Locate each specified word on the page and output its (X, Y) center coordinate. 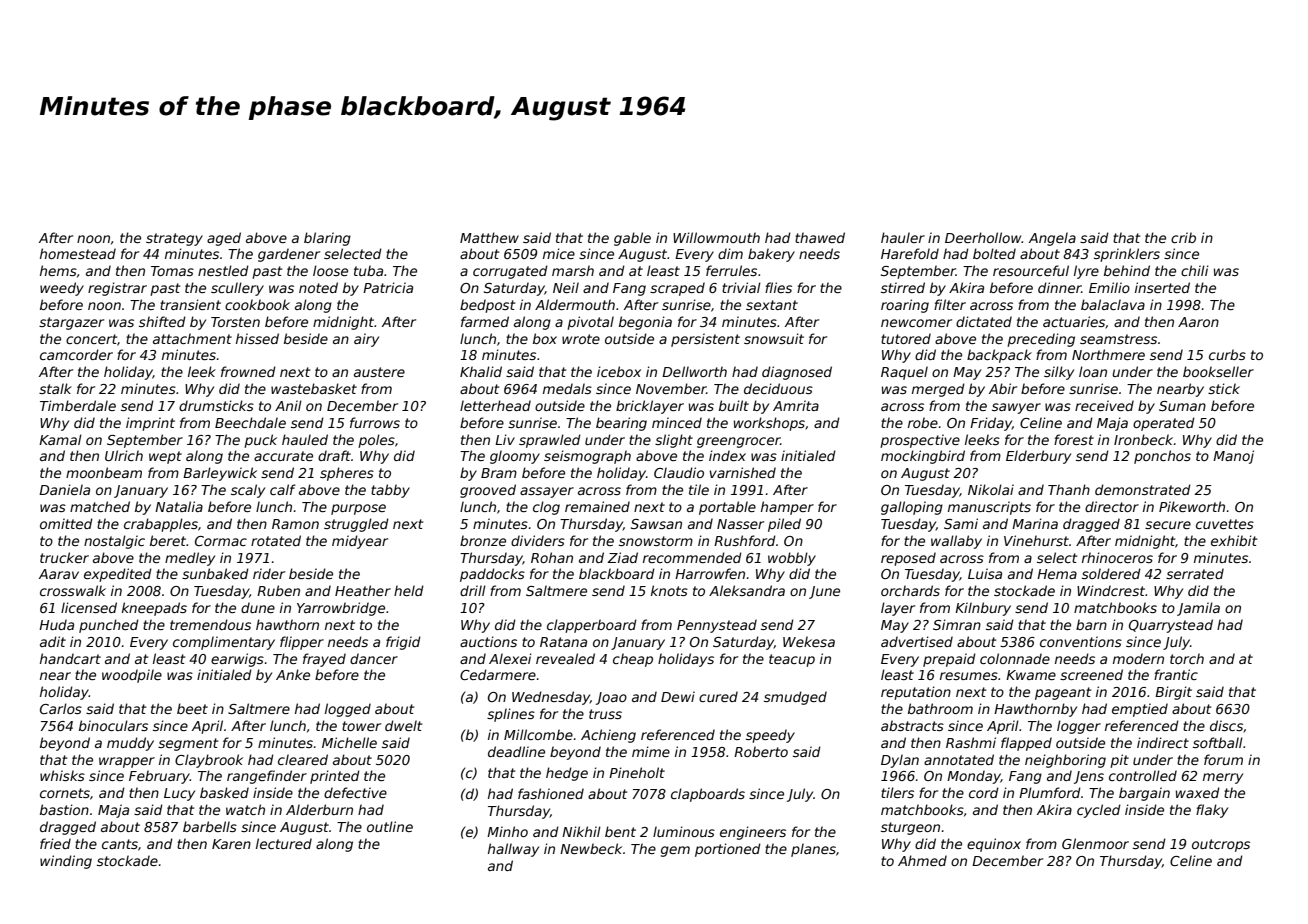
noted (318, 287)
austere (379, 372)
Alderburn (319, 809)
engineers (753, 833)
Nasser (740, 524)
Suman (1182, 406)
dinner (1059, 287)
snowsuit (774, 338)
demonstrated (1143, 489)
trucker (64, 557)
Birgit (1173, 693)
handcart (70, 658)
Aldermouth (575, 304)
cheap (633, 660)
